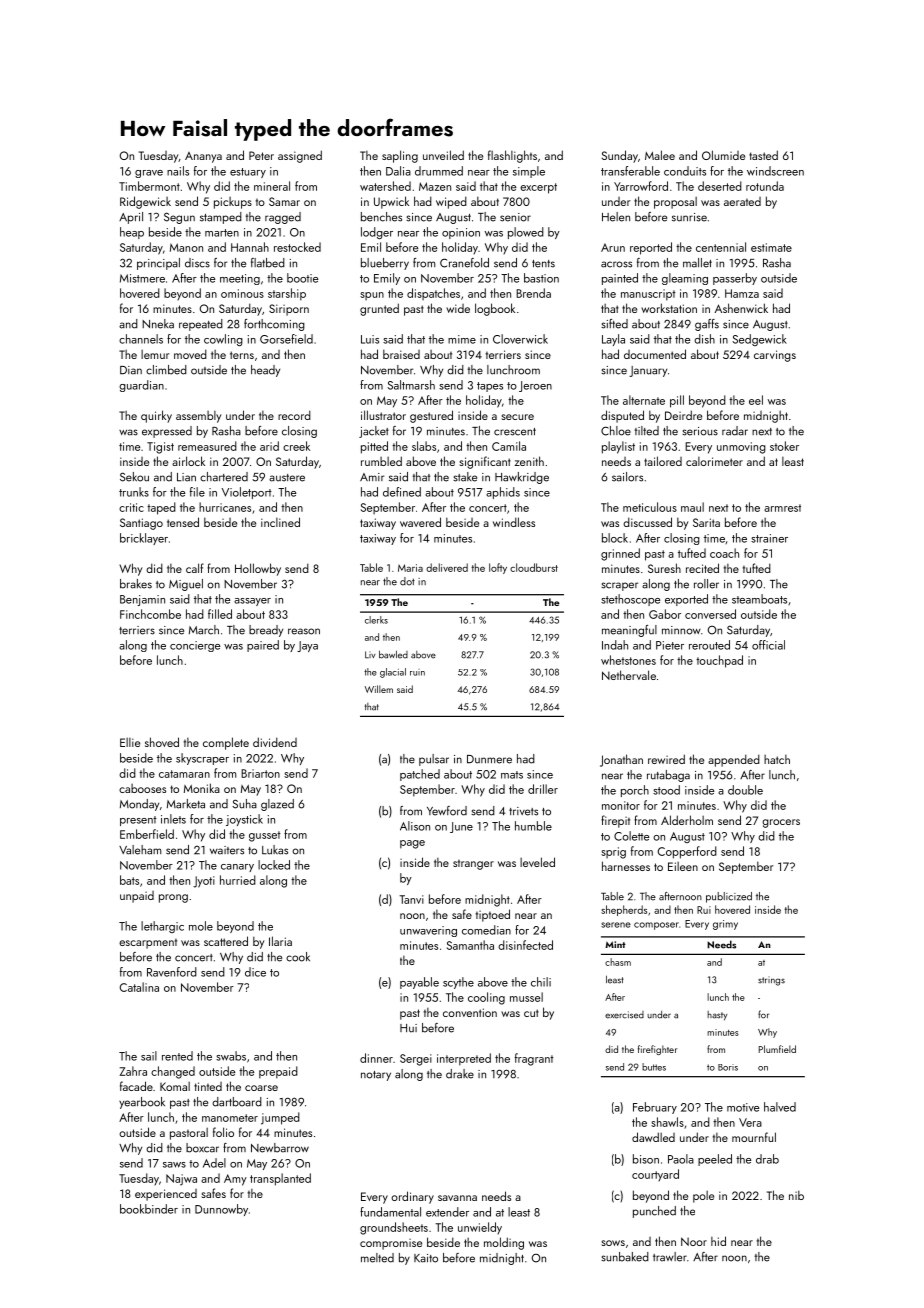  Describe the element at coordinates (272, 186) in the document. I see `mineral` at that location.
